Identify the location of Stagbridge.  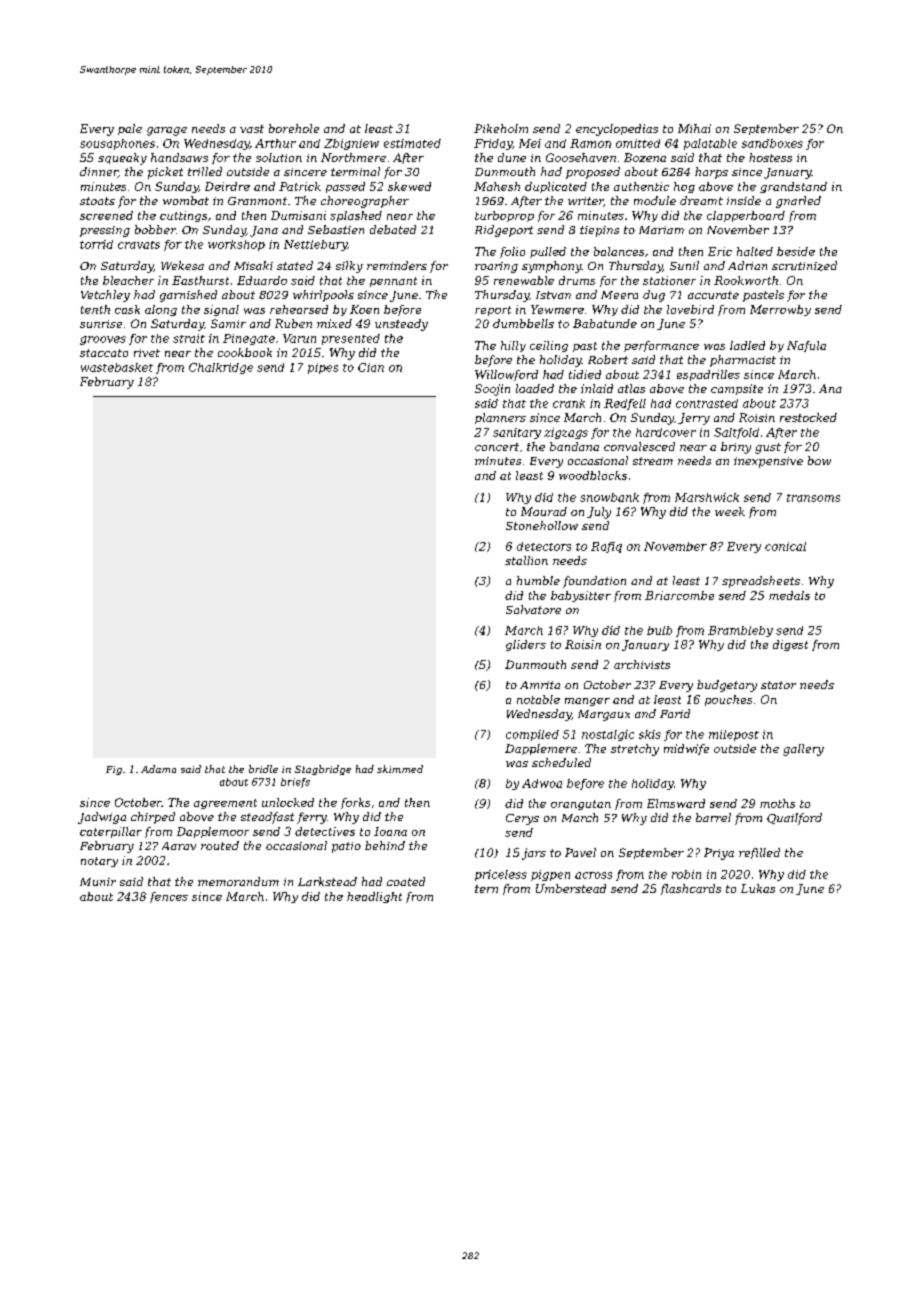
(323, 770).
